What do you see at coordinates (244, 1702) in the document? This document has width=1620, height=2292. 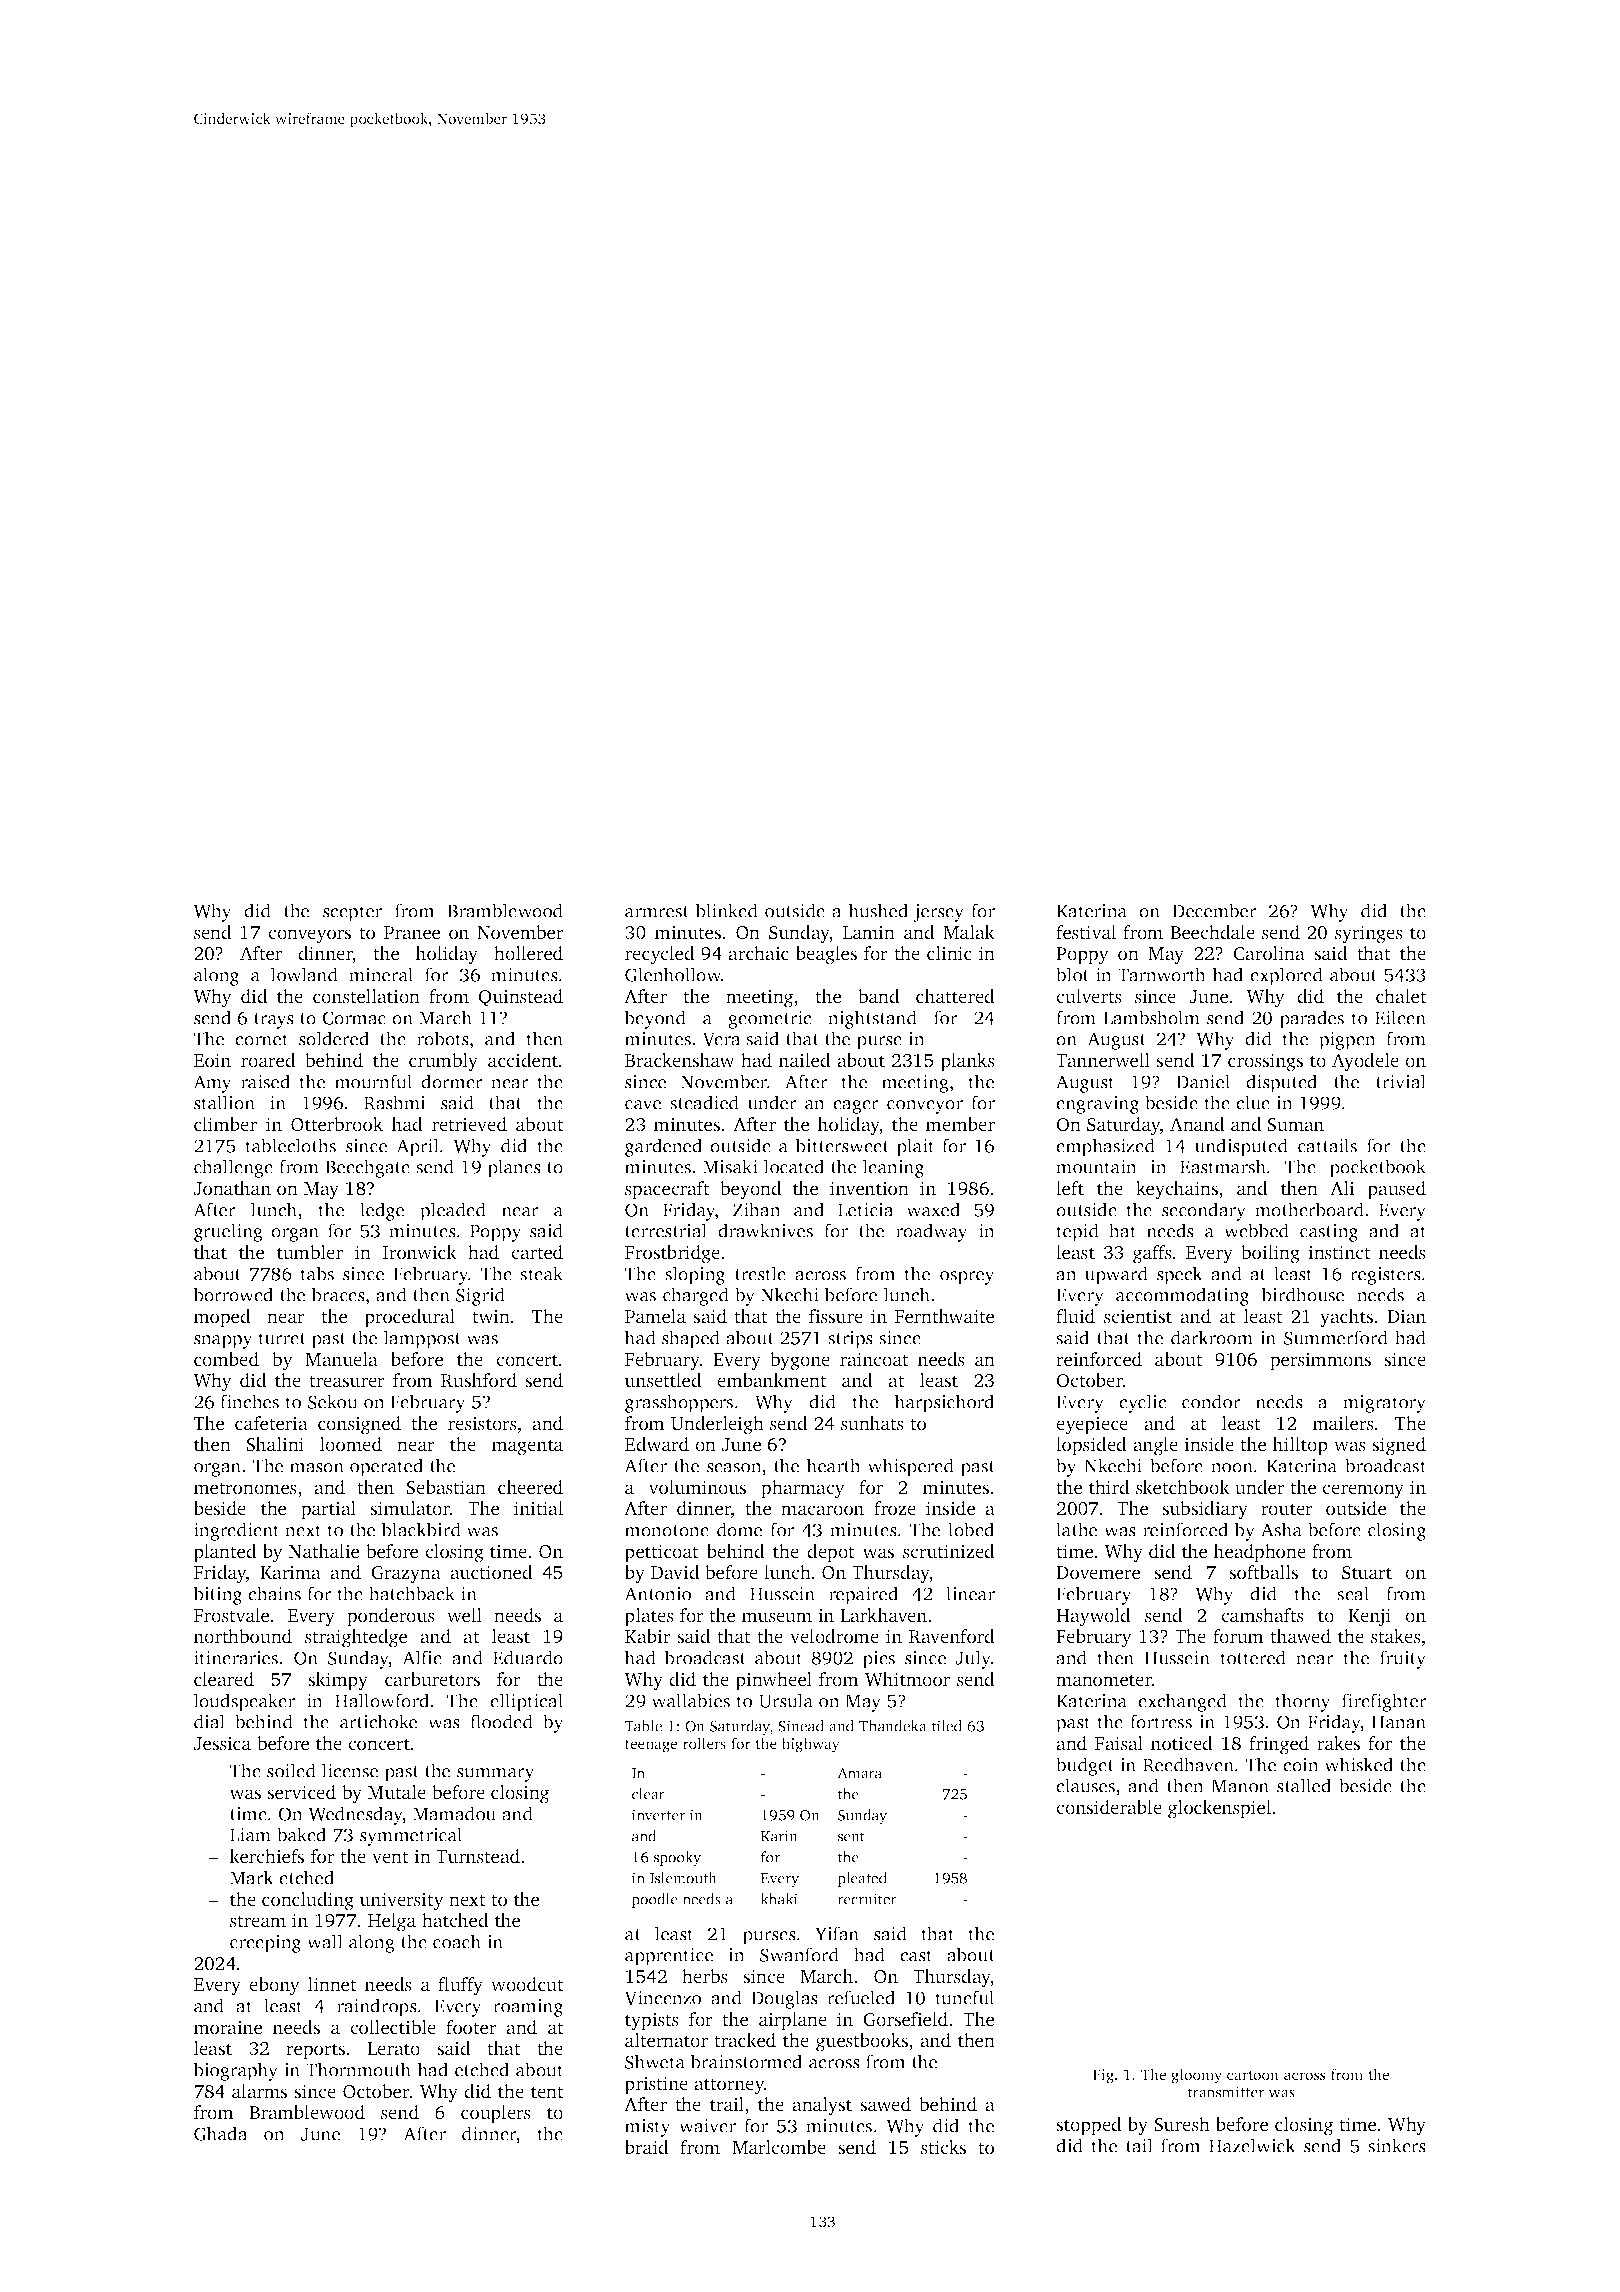 I see `loudspeaker` at bounding box center [244, 1702].
